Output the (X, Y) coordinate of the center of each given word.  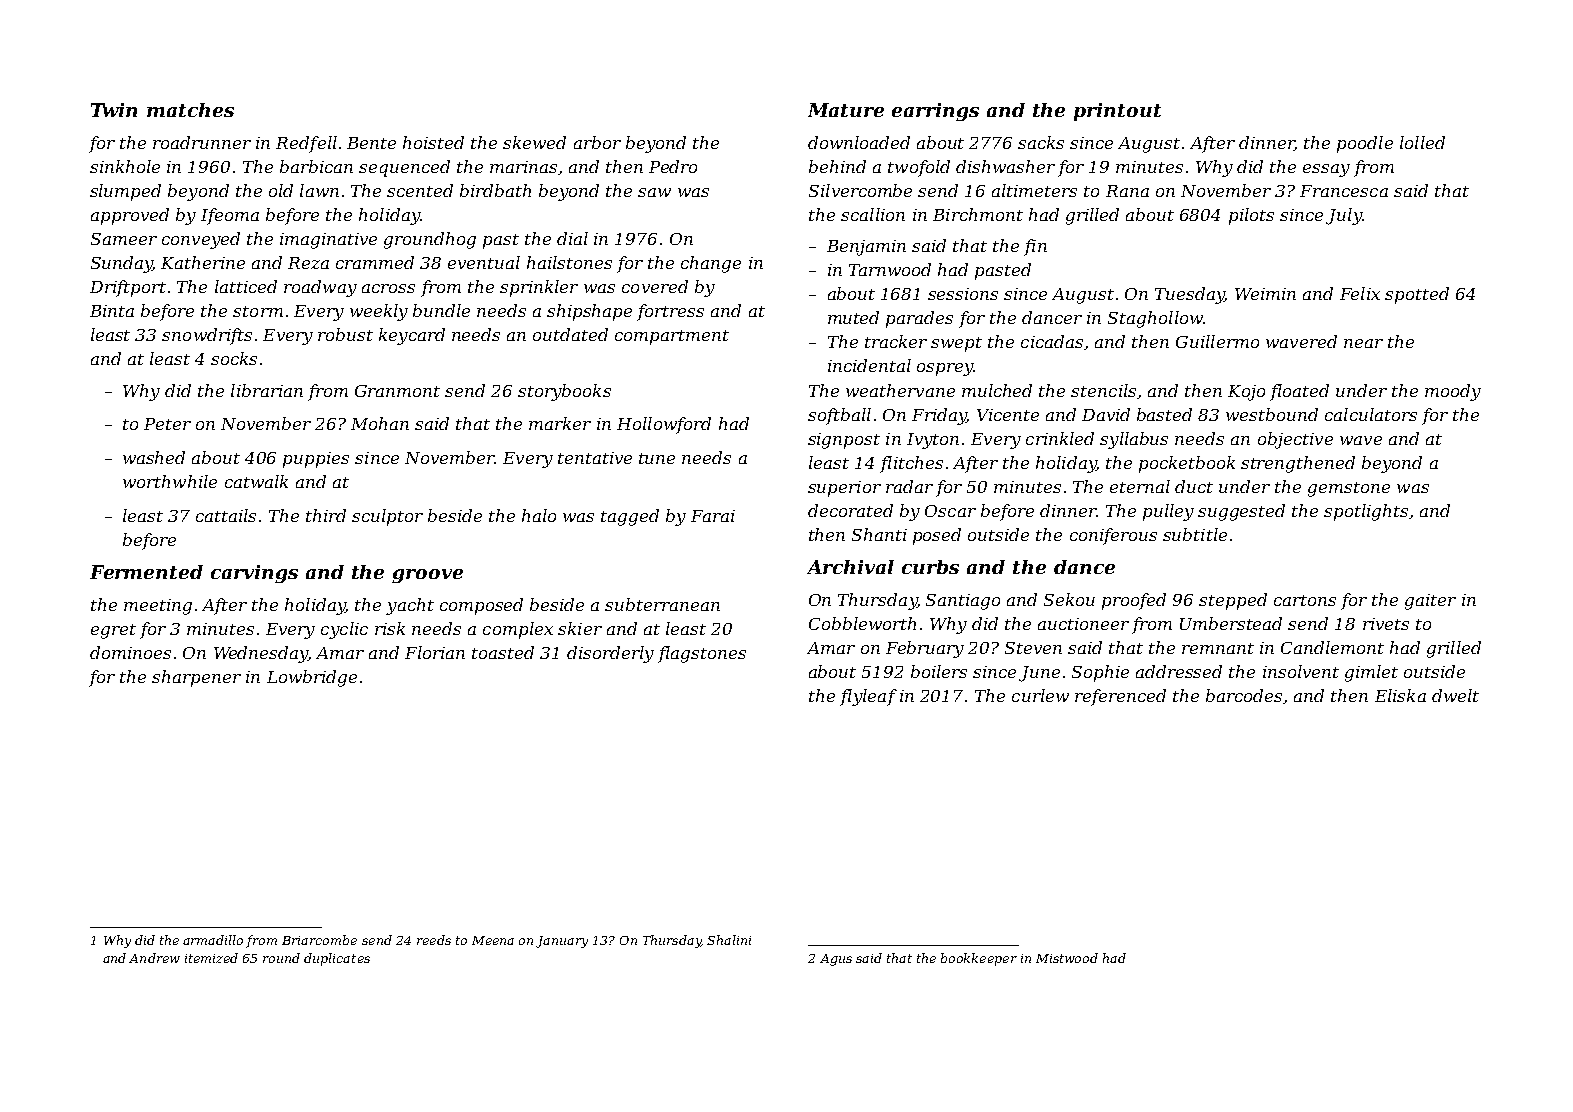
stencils (1103, 390)
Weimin (1265, 294)
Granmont (397, 391)
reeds (434, 940)
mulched (997, 390)
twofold (919, 168)
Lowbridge (312, 678)
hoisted (433, 142)
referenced (1120, 697)
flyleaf (868, 697)
